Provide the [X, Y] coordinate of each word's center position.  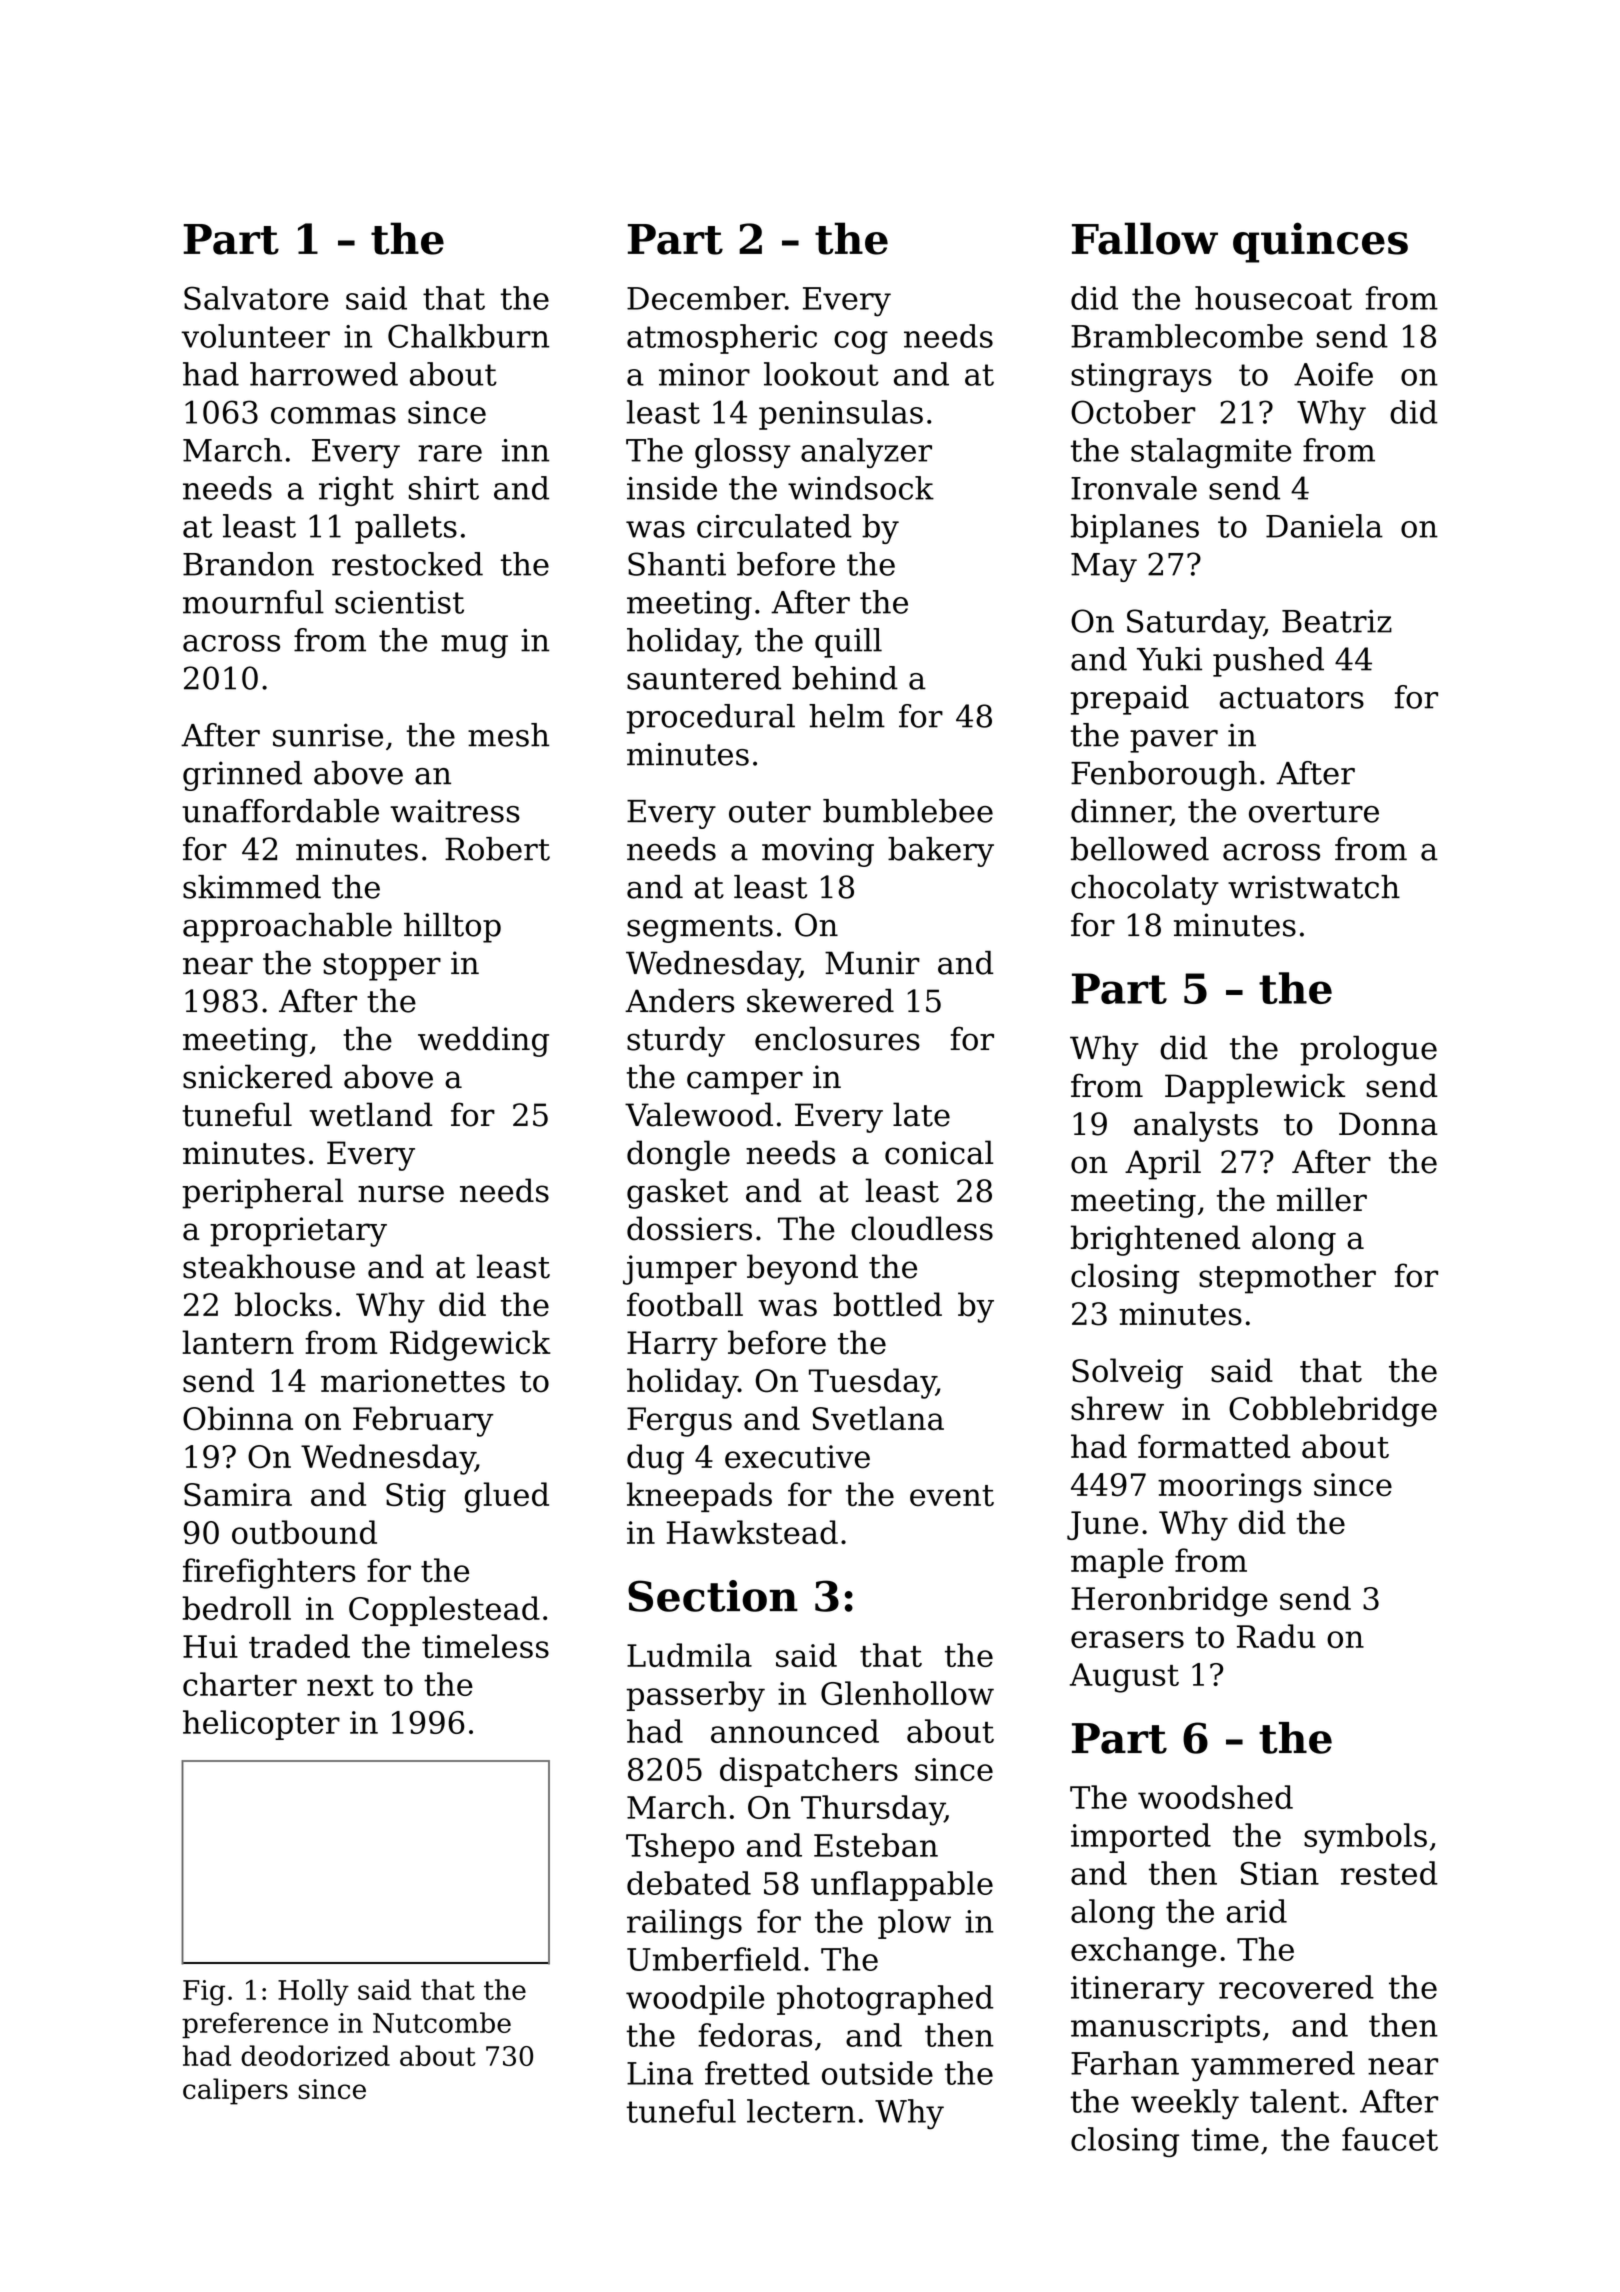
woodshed [1215, 1797]
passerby [695, 1696]
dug [655, 1459]
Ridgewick [470, 1345]
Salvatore [256, 298]
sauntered [704, 678]
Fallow [1145, 238]
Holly [313, 1992]
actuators [1292, 698]
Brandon [248, 564]
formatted [1214, 1446]
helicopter [261, 1725]
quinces [1320, 242]
